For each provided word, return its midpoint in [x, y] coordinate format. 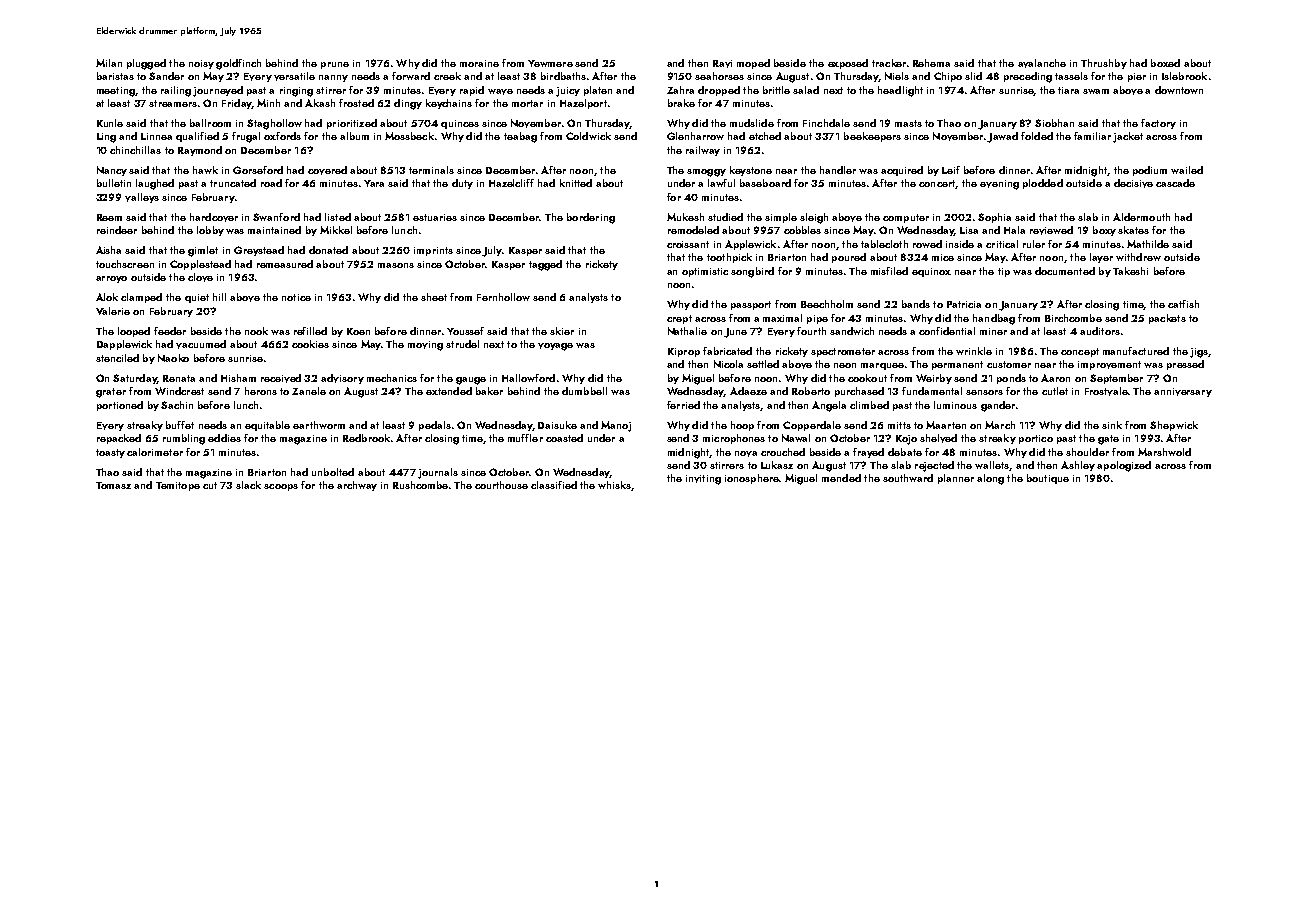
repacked [119, 439]
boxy [1104, 231]
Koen [358, 331]
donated [328, 250]
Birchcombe [1073, 318]
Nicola [728, 364]
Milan [109, 63]
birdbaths [563, 76]
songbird [752, 272]
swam [1096, 91]
